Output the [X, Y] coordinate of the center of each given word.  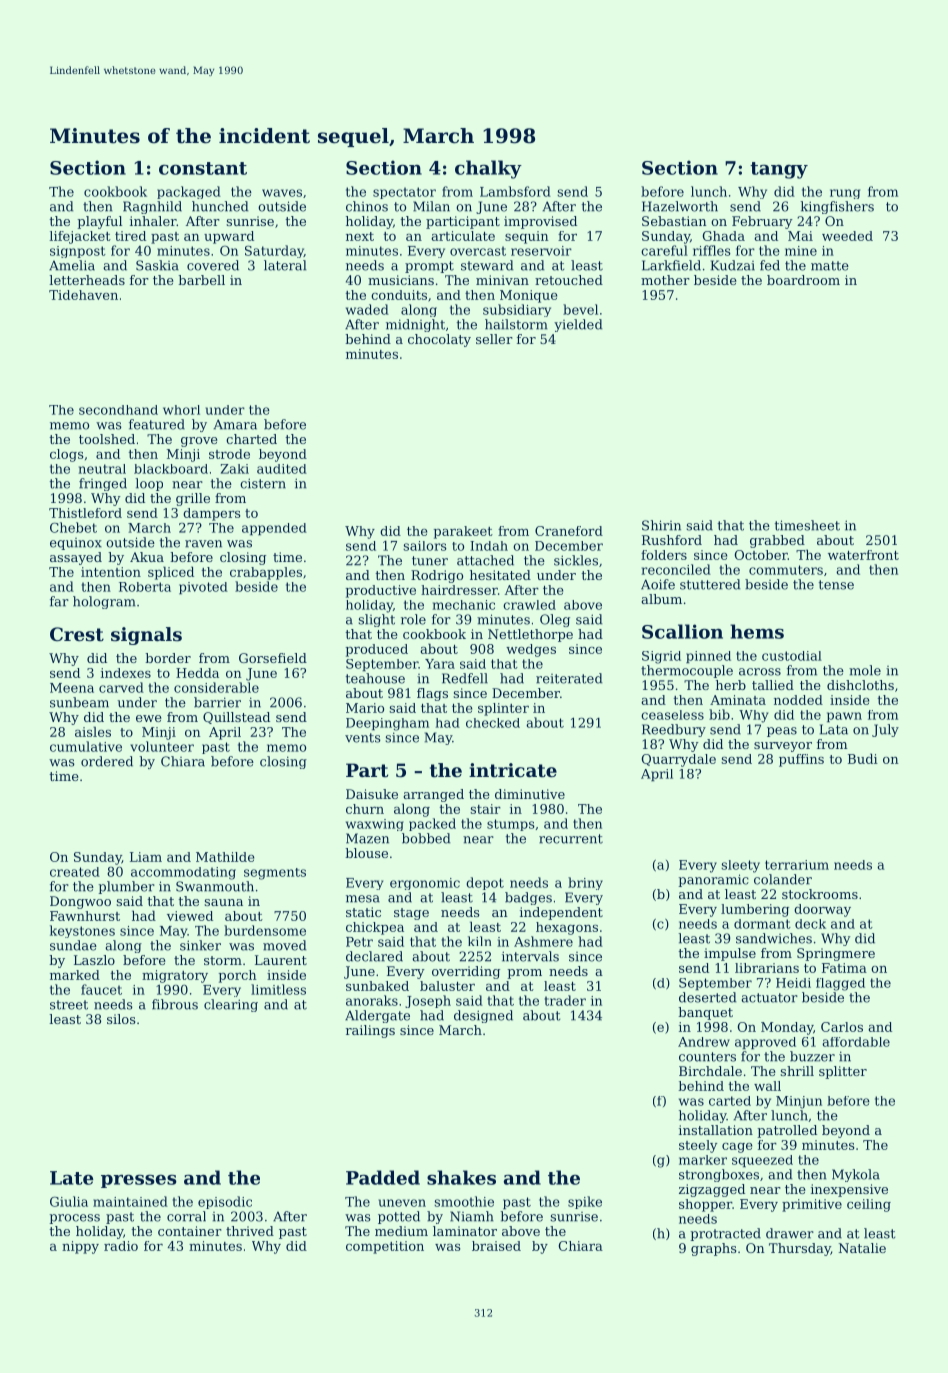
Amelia [72, 265]
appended [274, 529]
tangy [779, 170]
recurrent [571, 839]
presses [139, 1181]
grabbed [777, 541]
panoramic [713, 880]
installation [716, 1130]
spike [585, 1202]
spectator [404, 193]
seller [494, 339]
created [75, 872]
